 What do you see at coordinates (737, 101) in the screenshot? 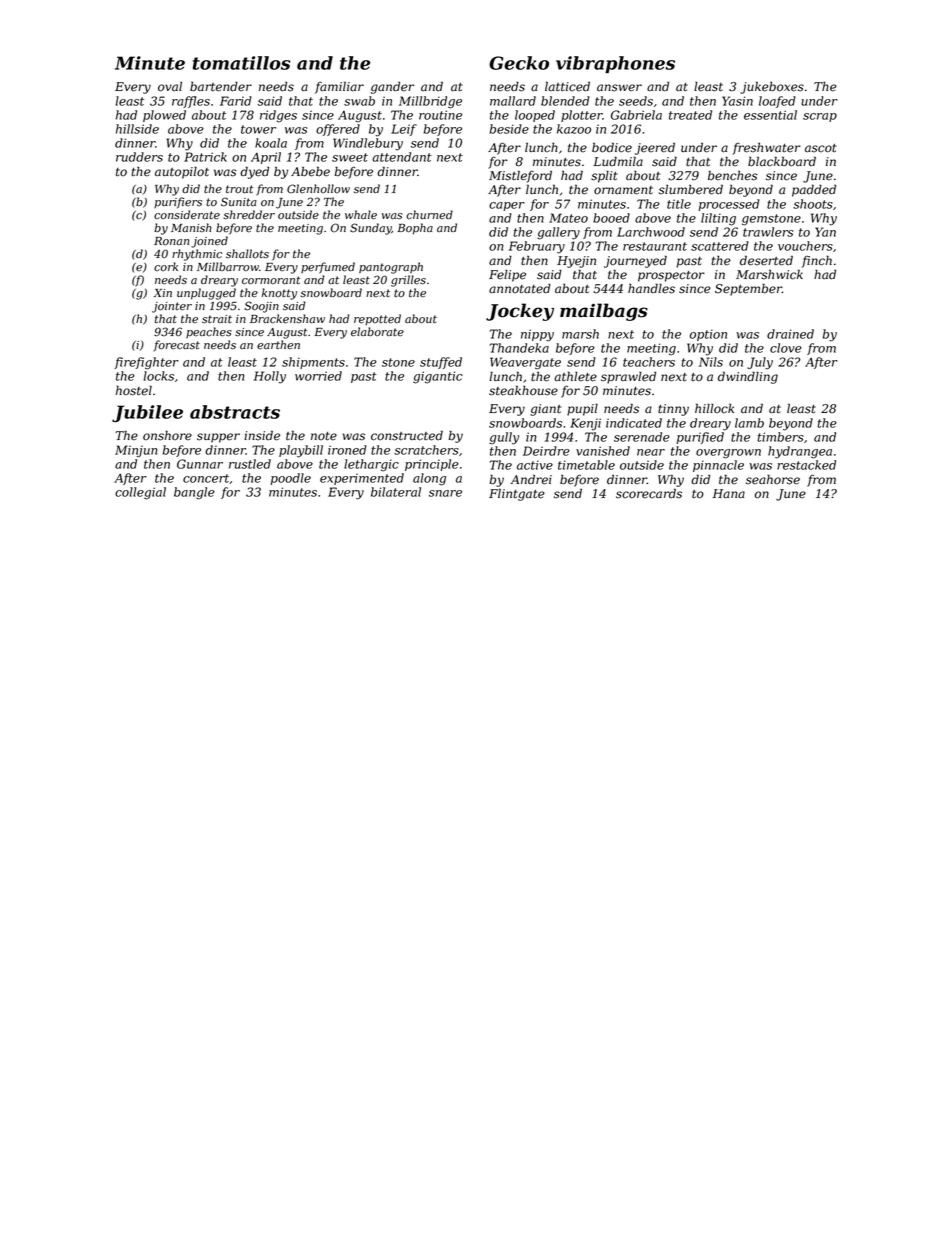
I see `Yasin` at bounding box center [737, 101].
